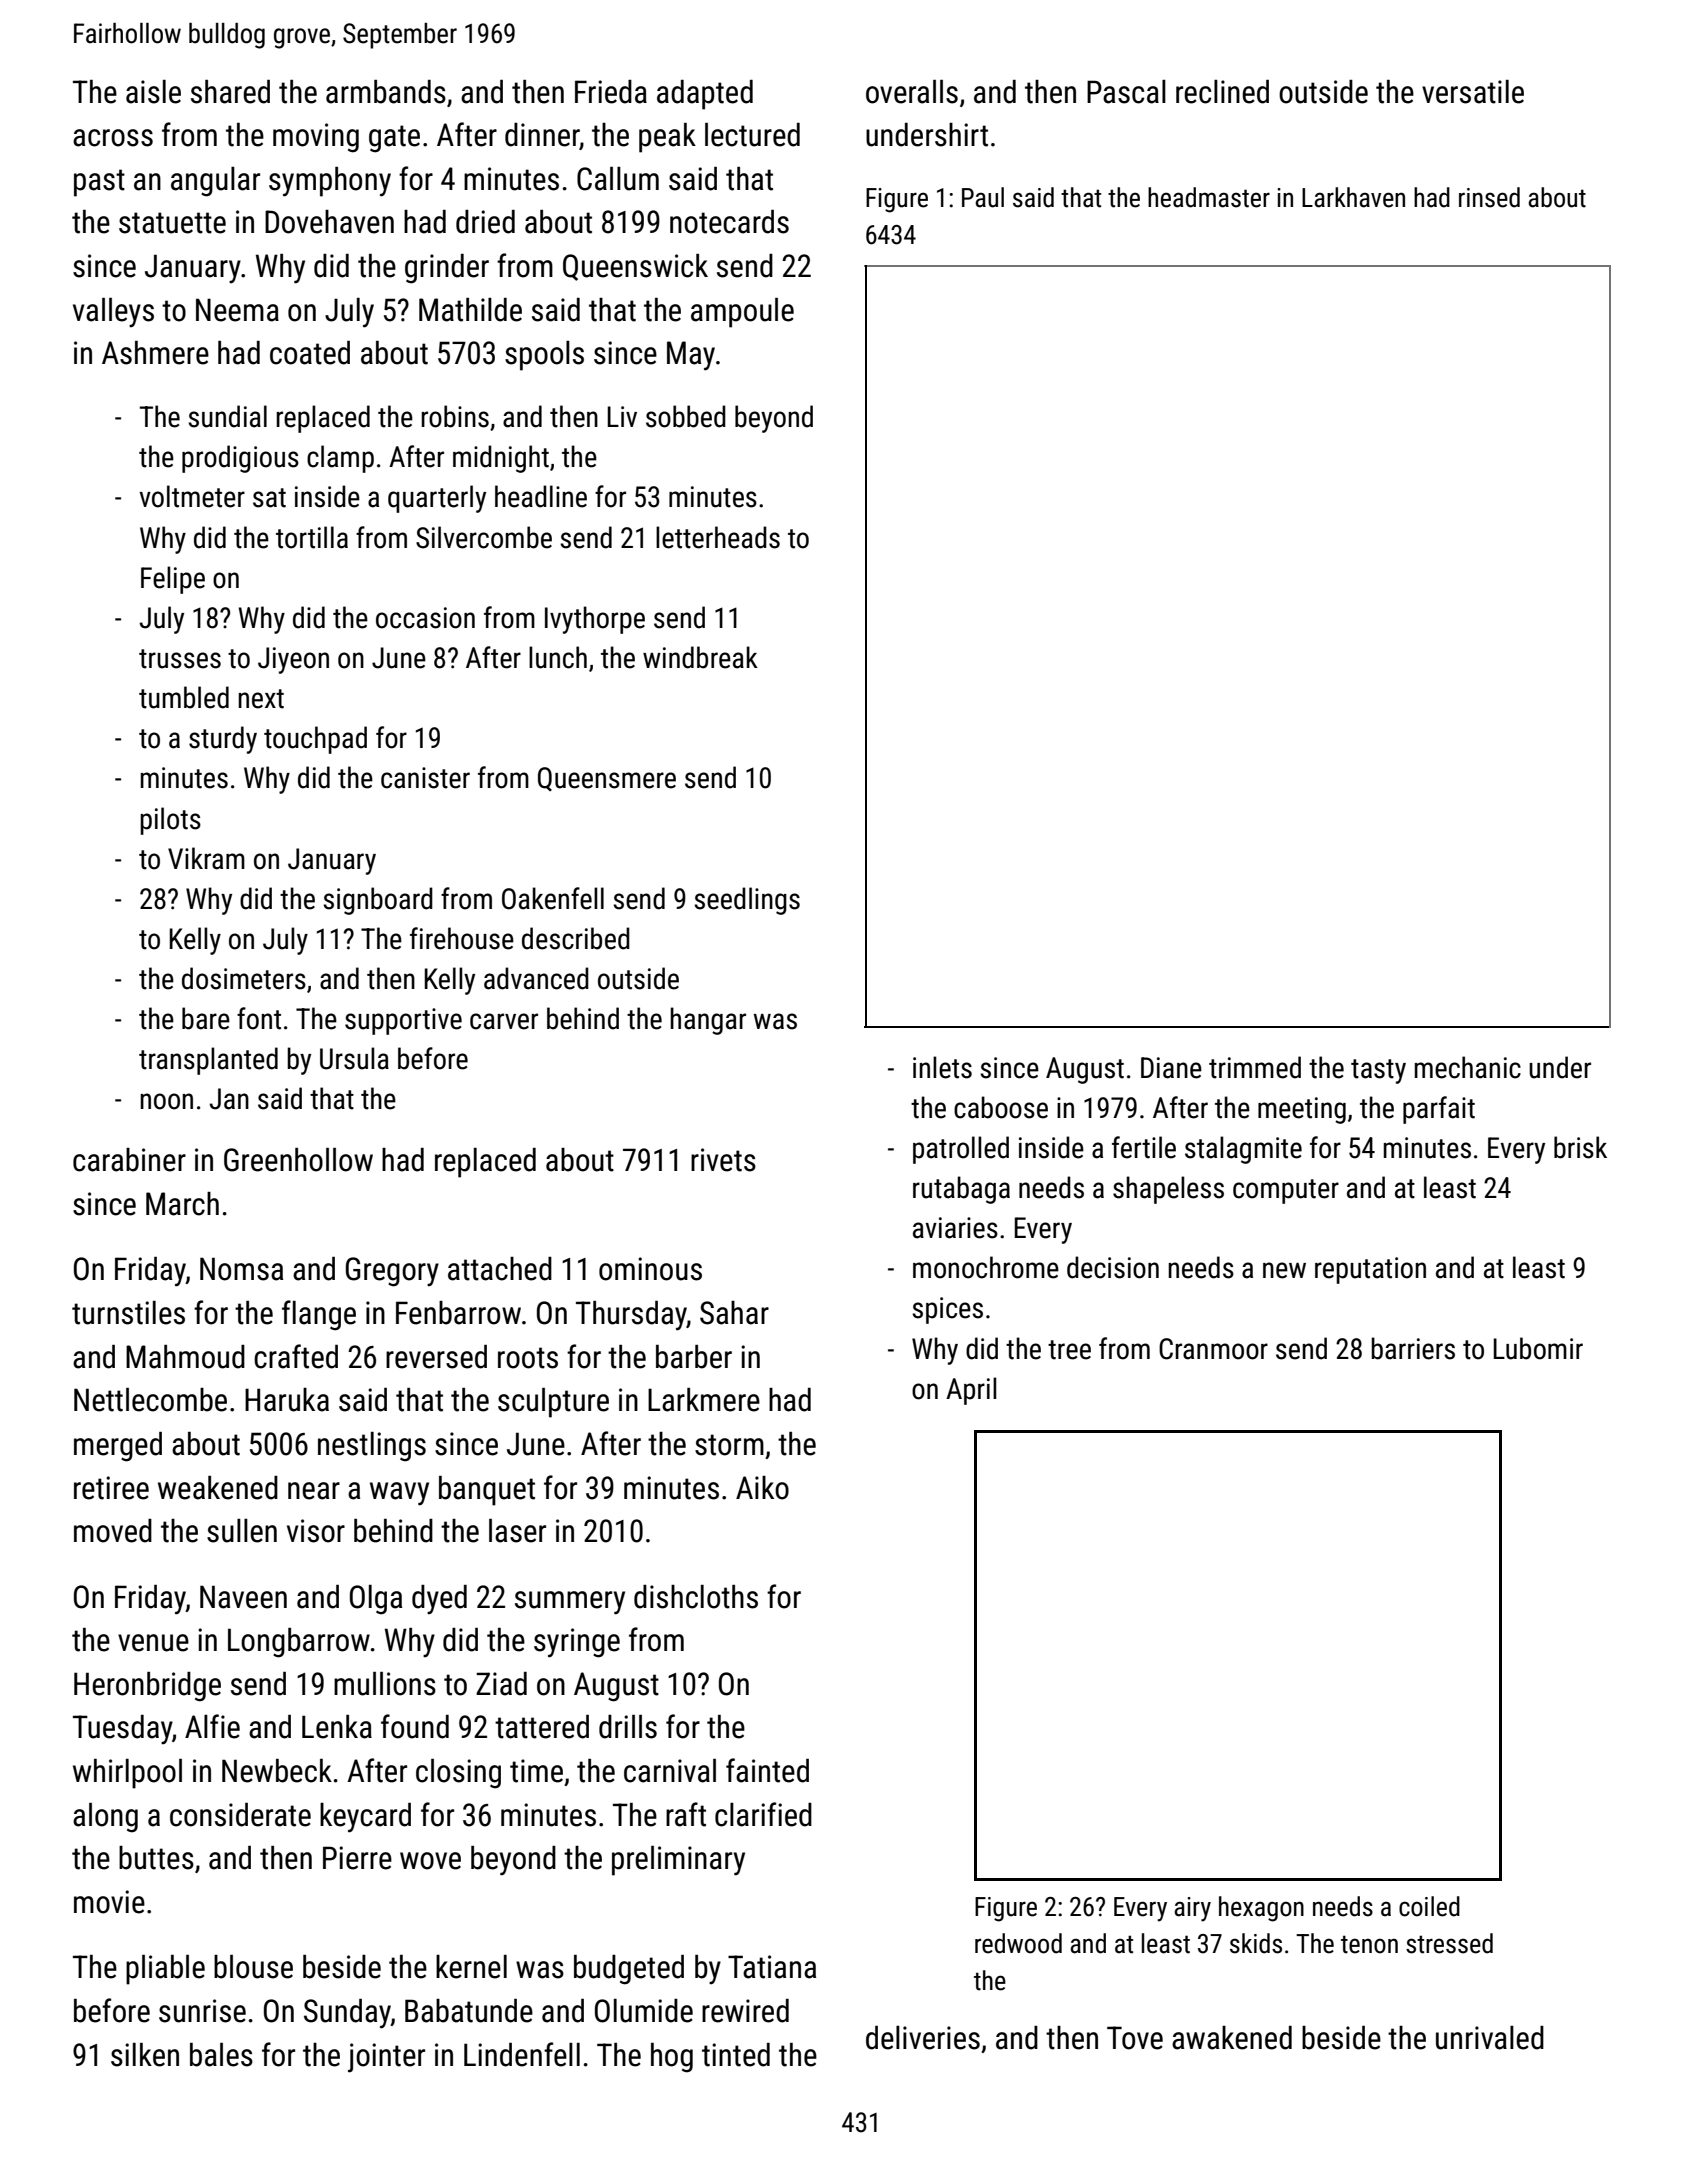 Image resolution: width=1683 pixels, height=2178 pixels. Describe the element at coordinates (650, 1269) in the screenshot. I see `ominous` at that location.
